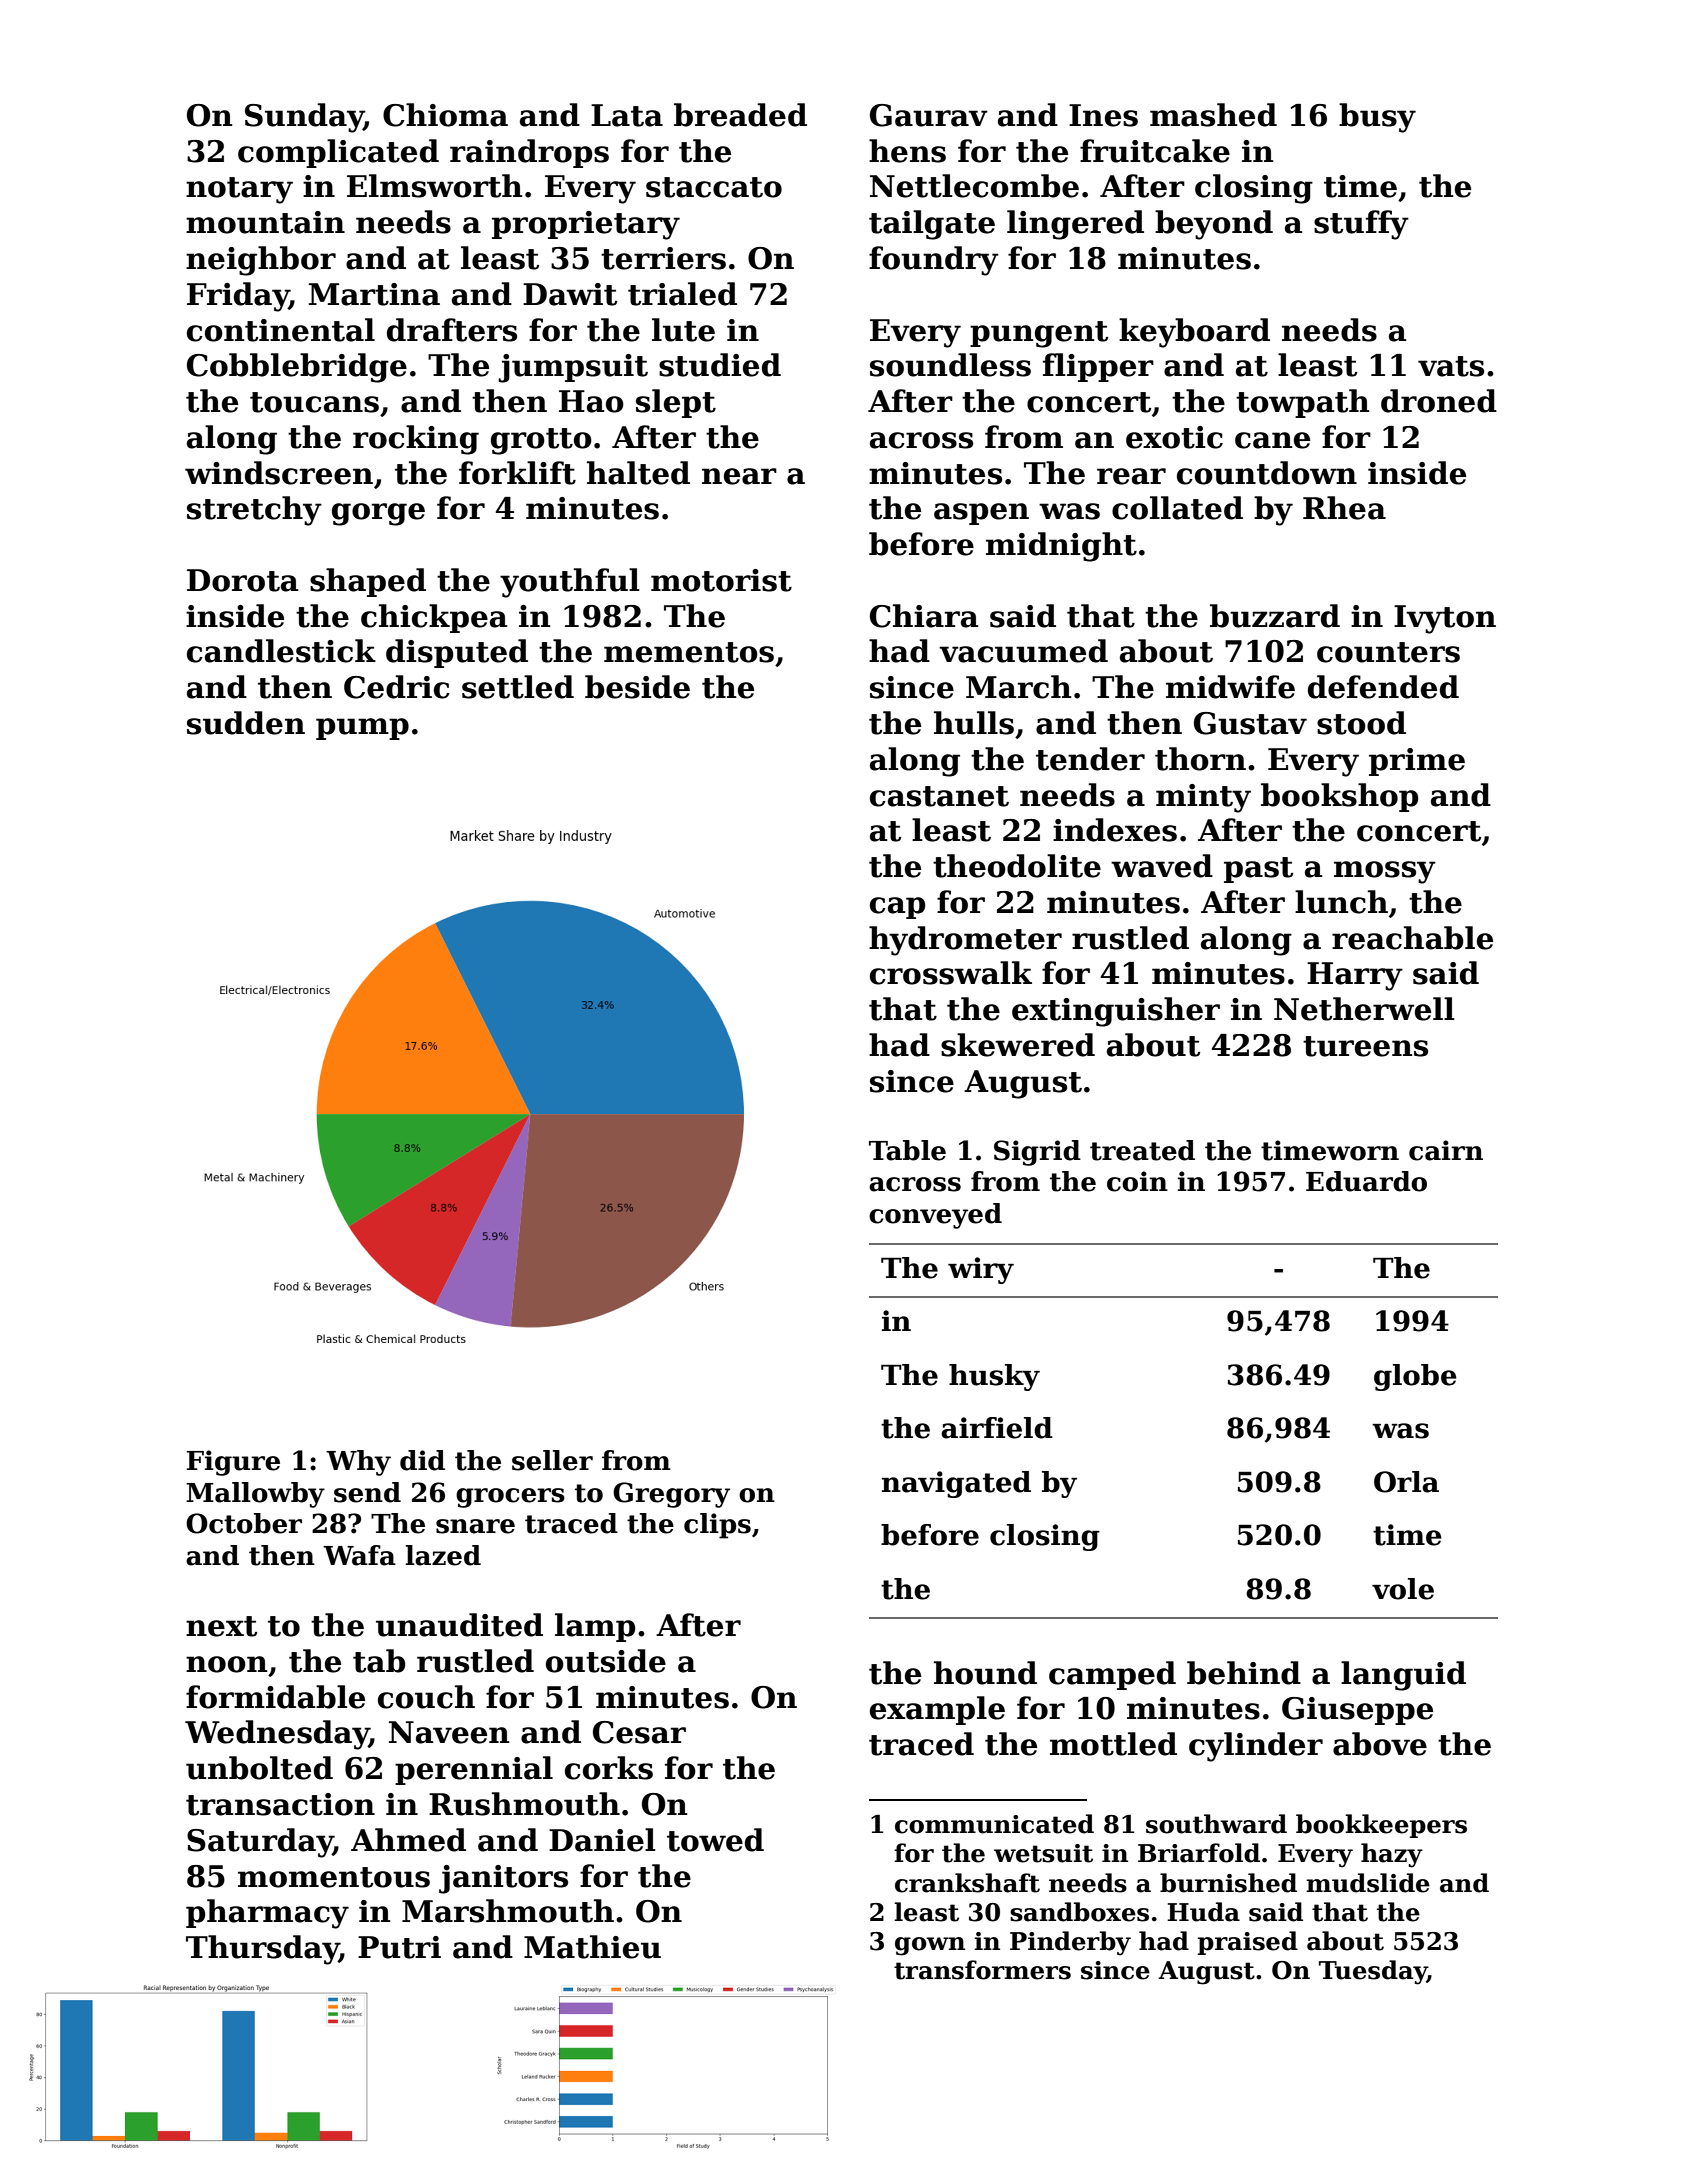  What do you see at coordinates (1377, 118) in the screenshot?
I see `busy` at bounding box center [1377, 118].
